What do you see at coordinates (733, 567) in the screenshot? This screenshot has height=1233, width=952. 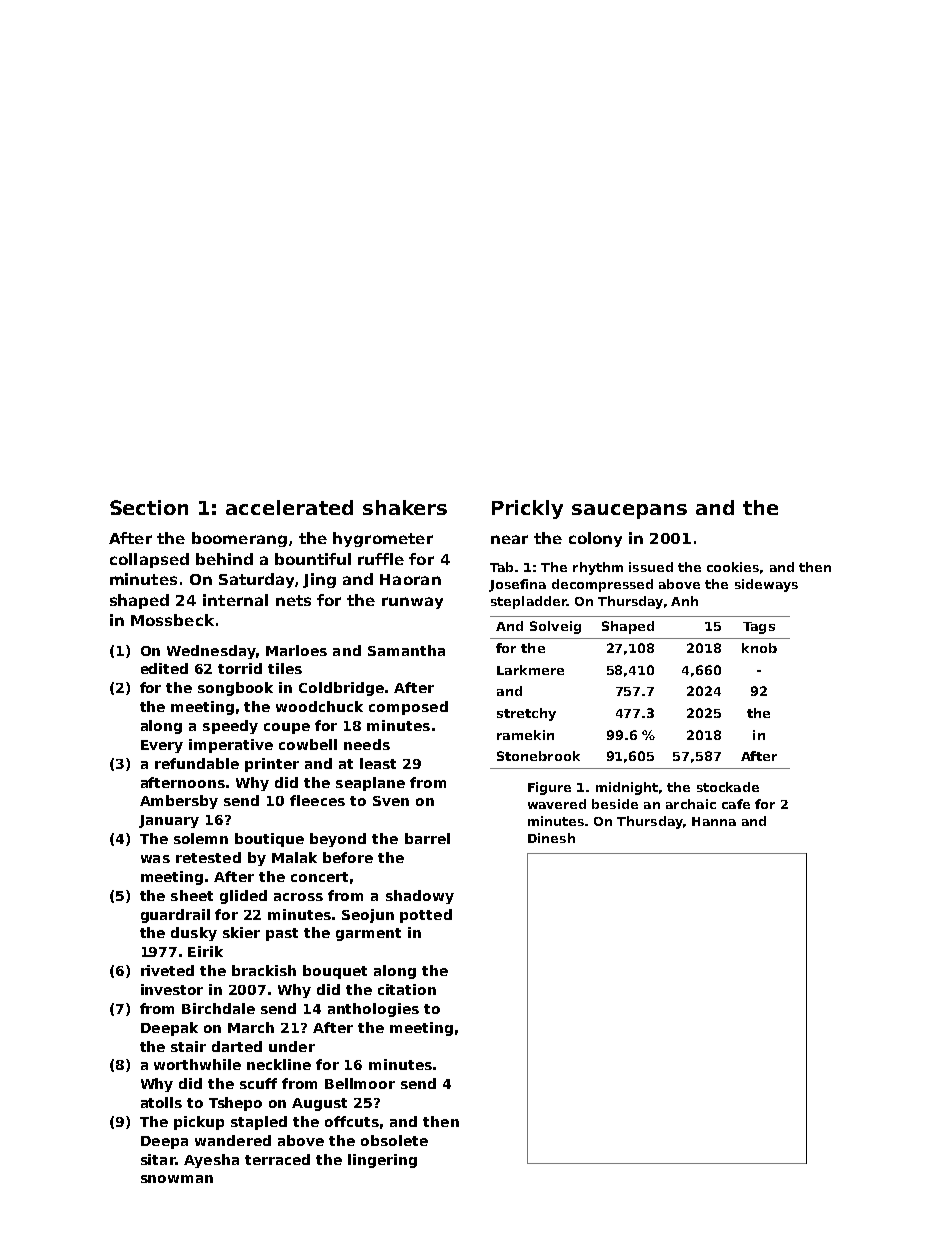 I see `cookies` at bounding box center [733, 567].
